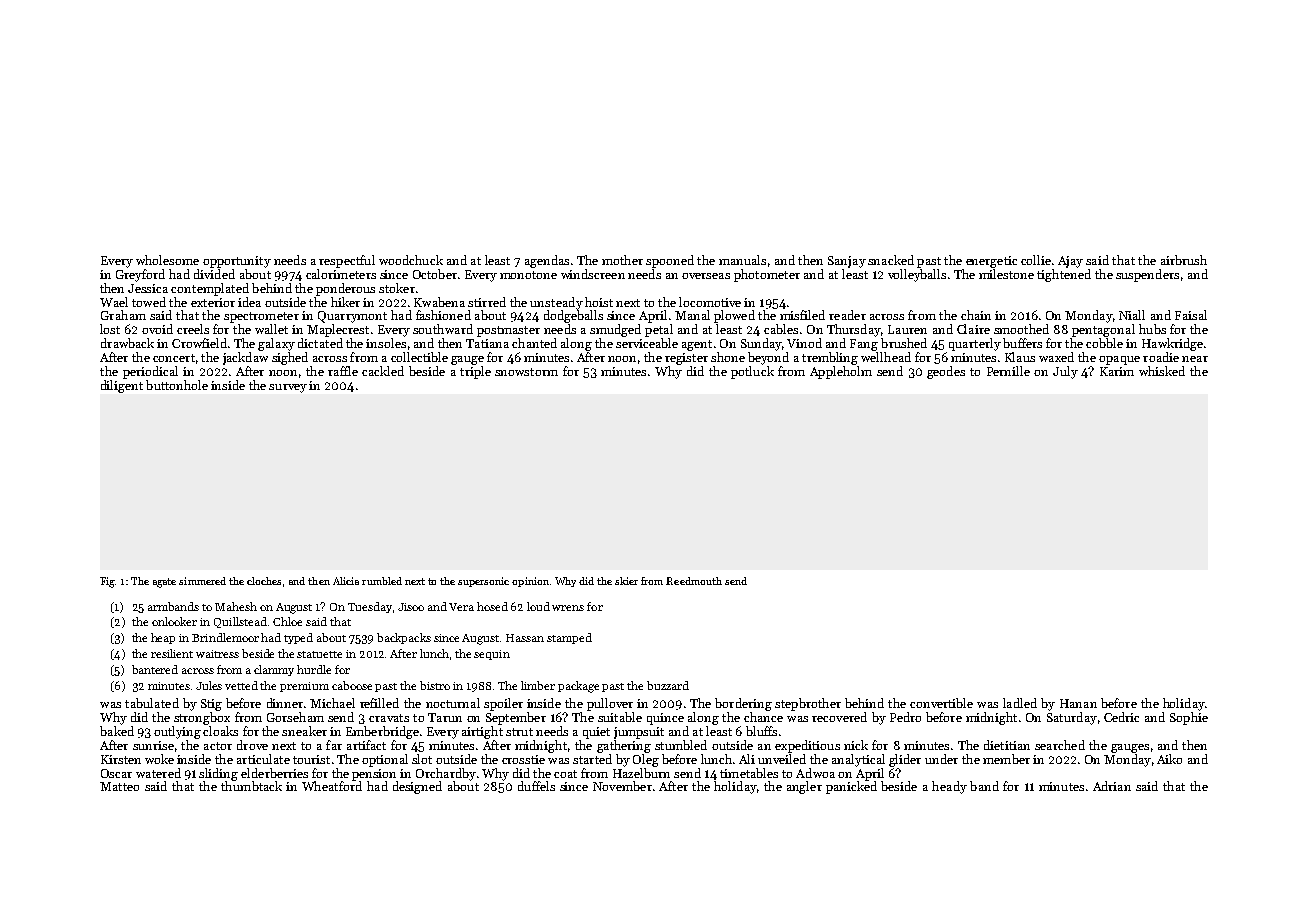  Describe the element at coordinates (121, 759) in the image. I see `Kirsten` at that location.
